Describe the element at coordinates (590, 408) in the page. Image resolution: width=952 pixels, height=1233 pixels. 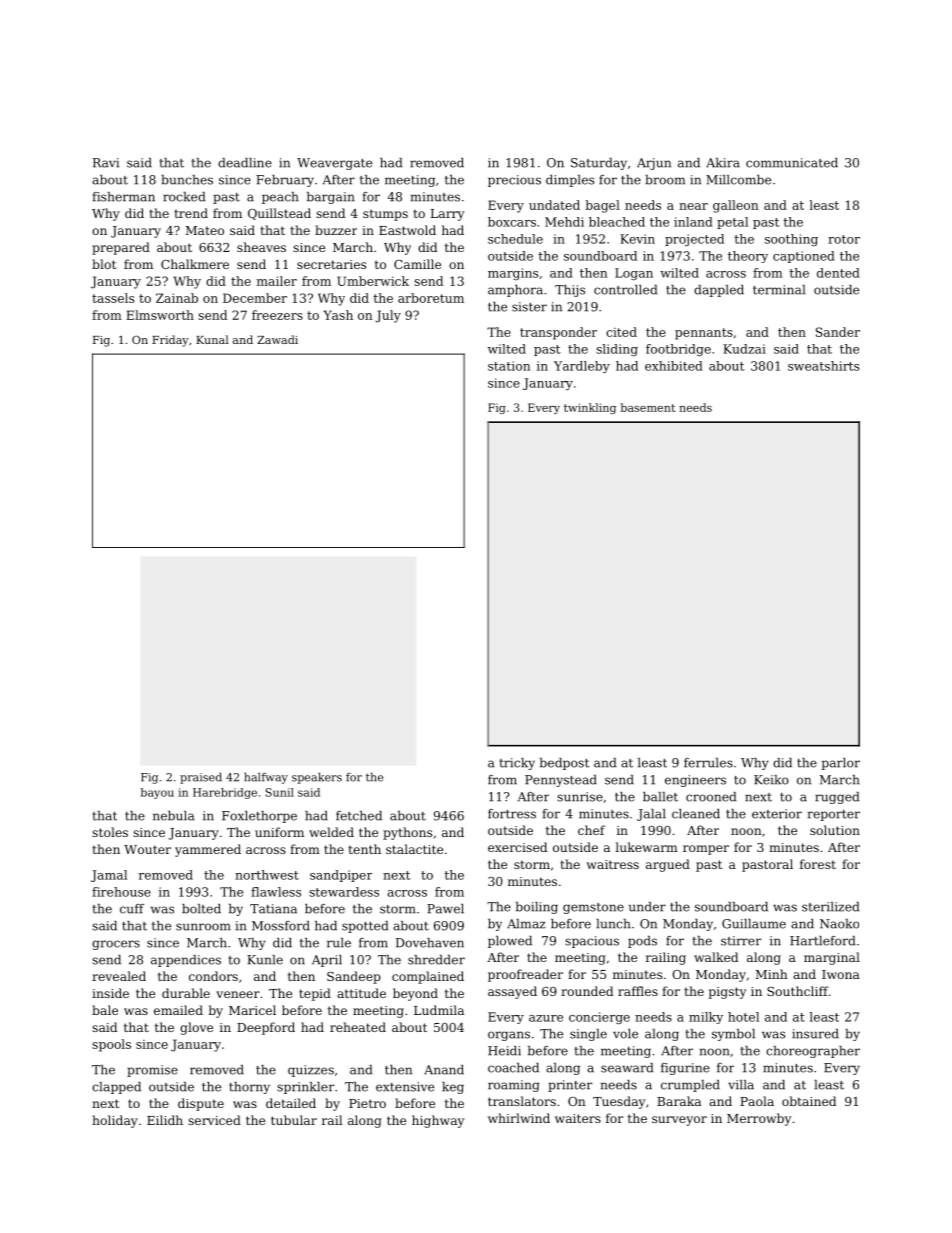
I see `twinkling` at that location.
